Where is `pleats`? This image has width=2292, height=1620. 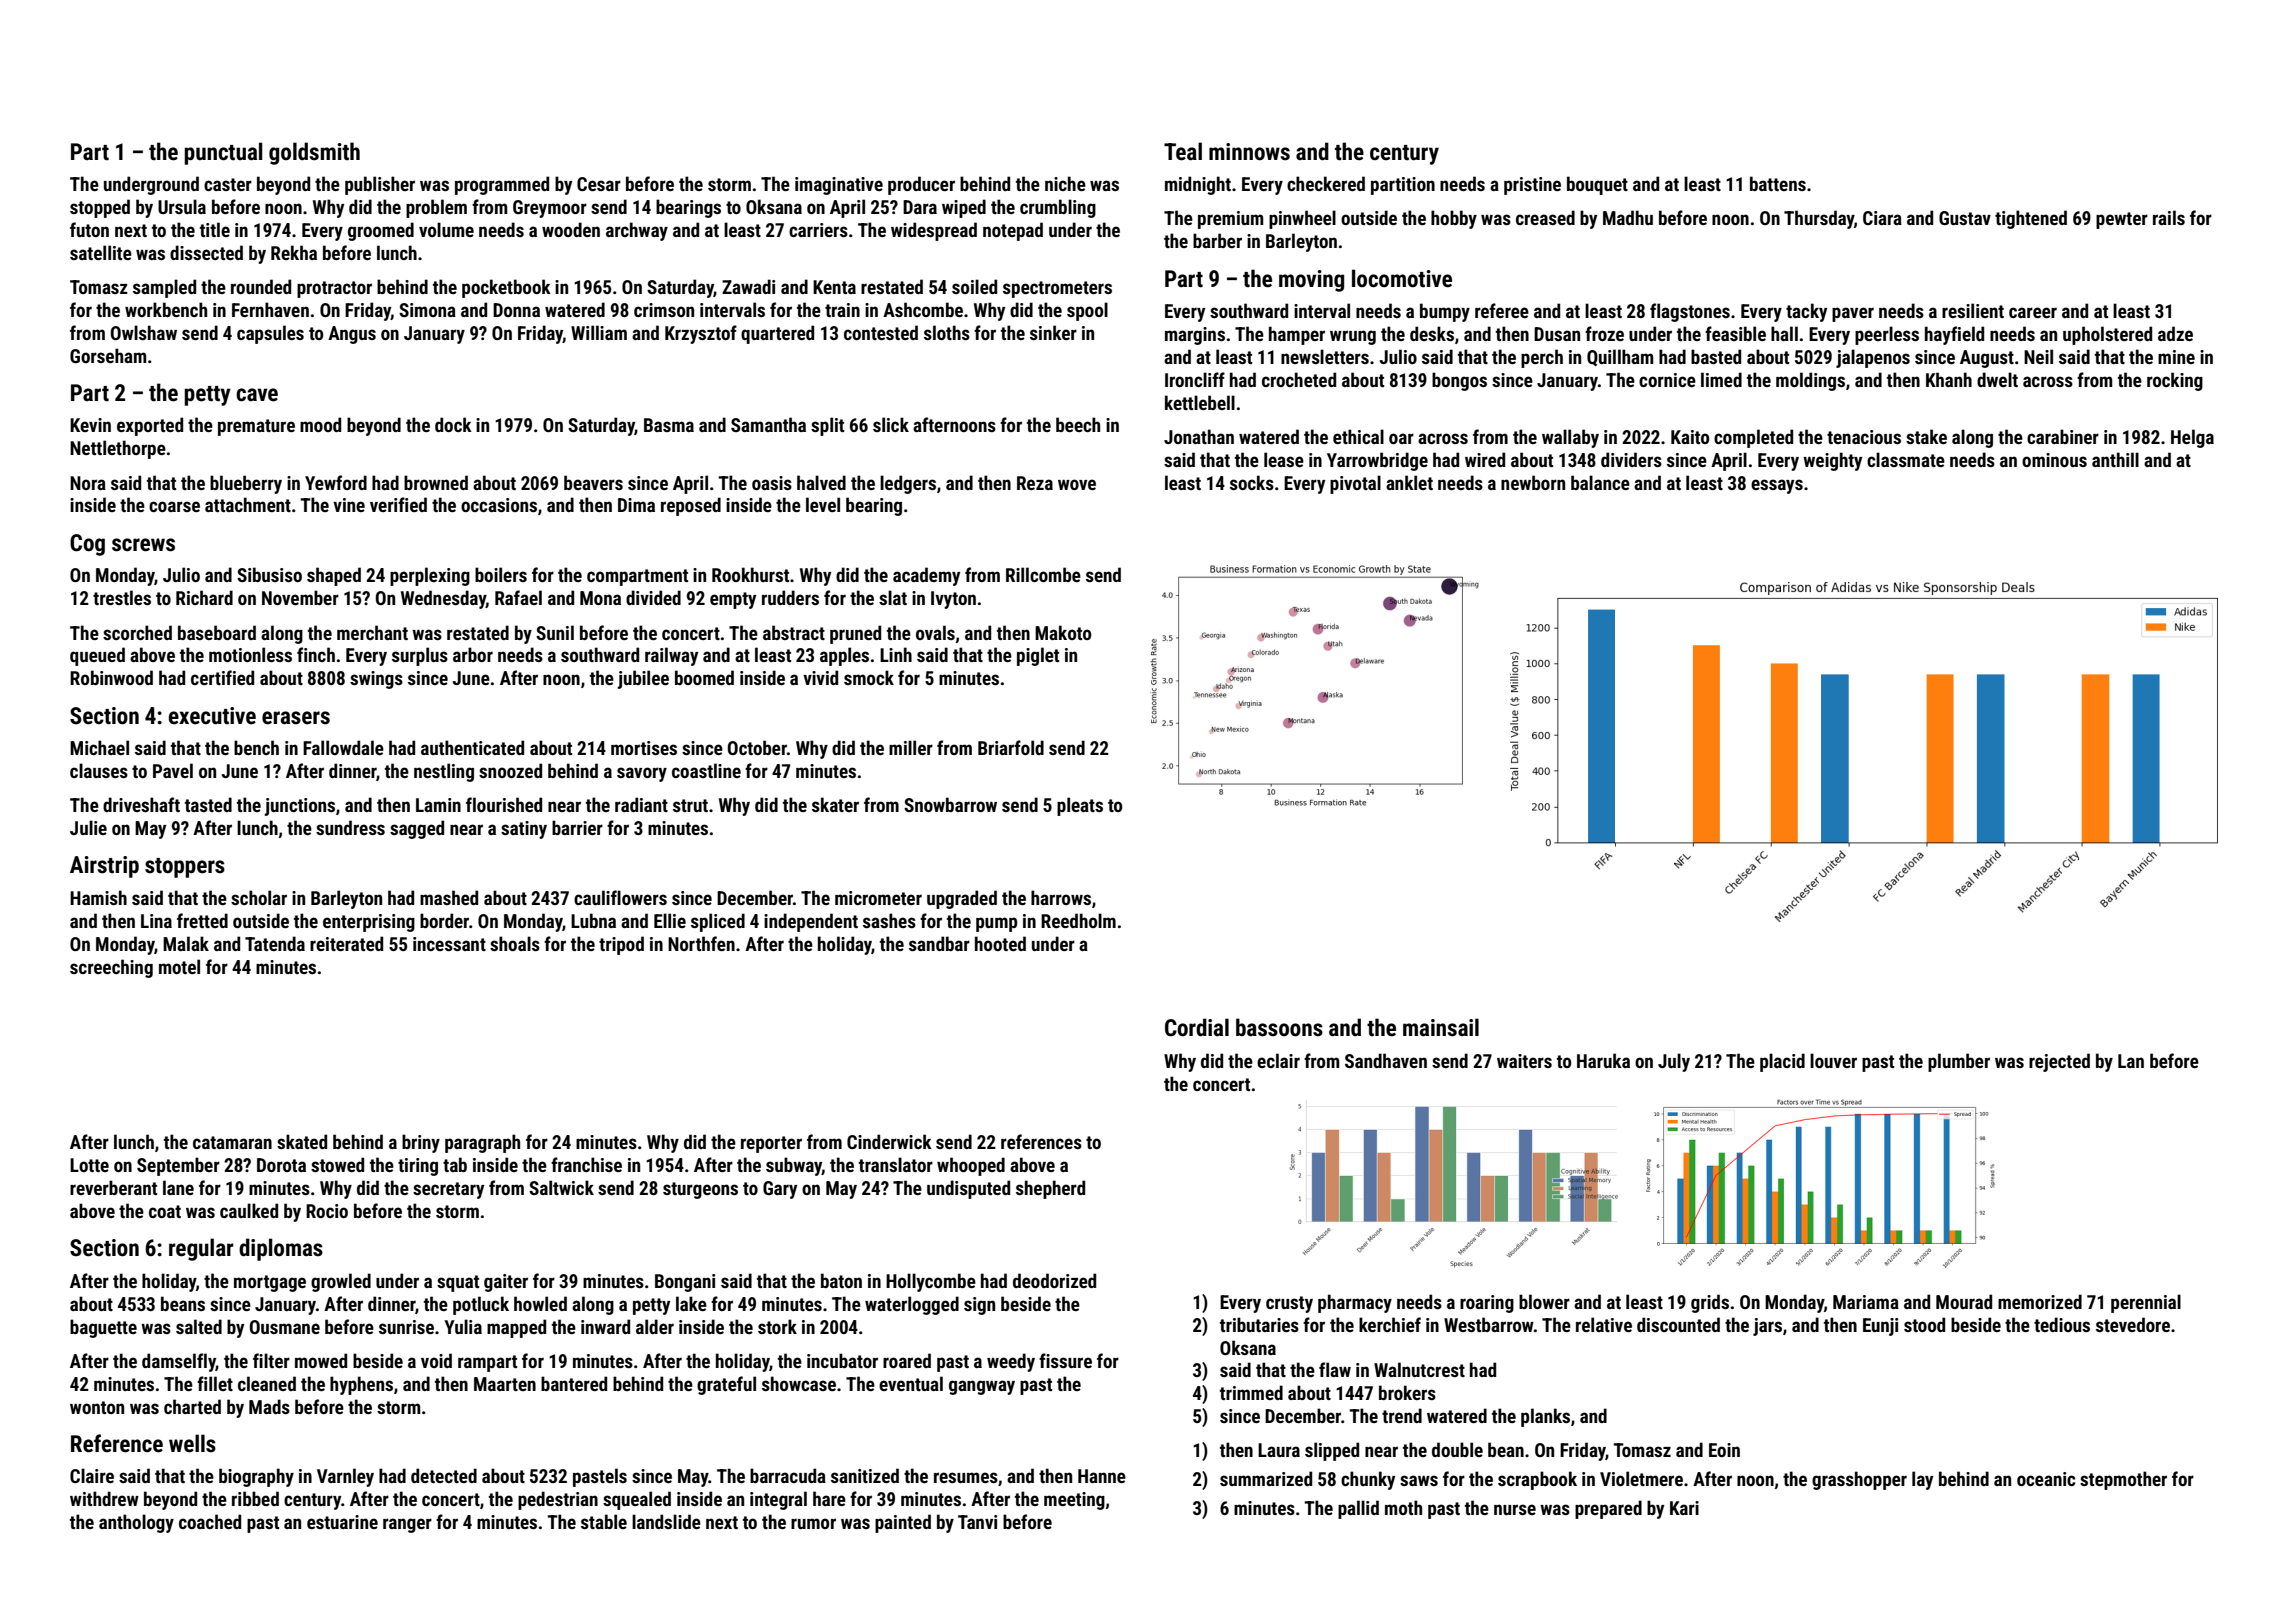 pleats is located at coordinates (1080, 806).
